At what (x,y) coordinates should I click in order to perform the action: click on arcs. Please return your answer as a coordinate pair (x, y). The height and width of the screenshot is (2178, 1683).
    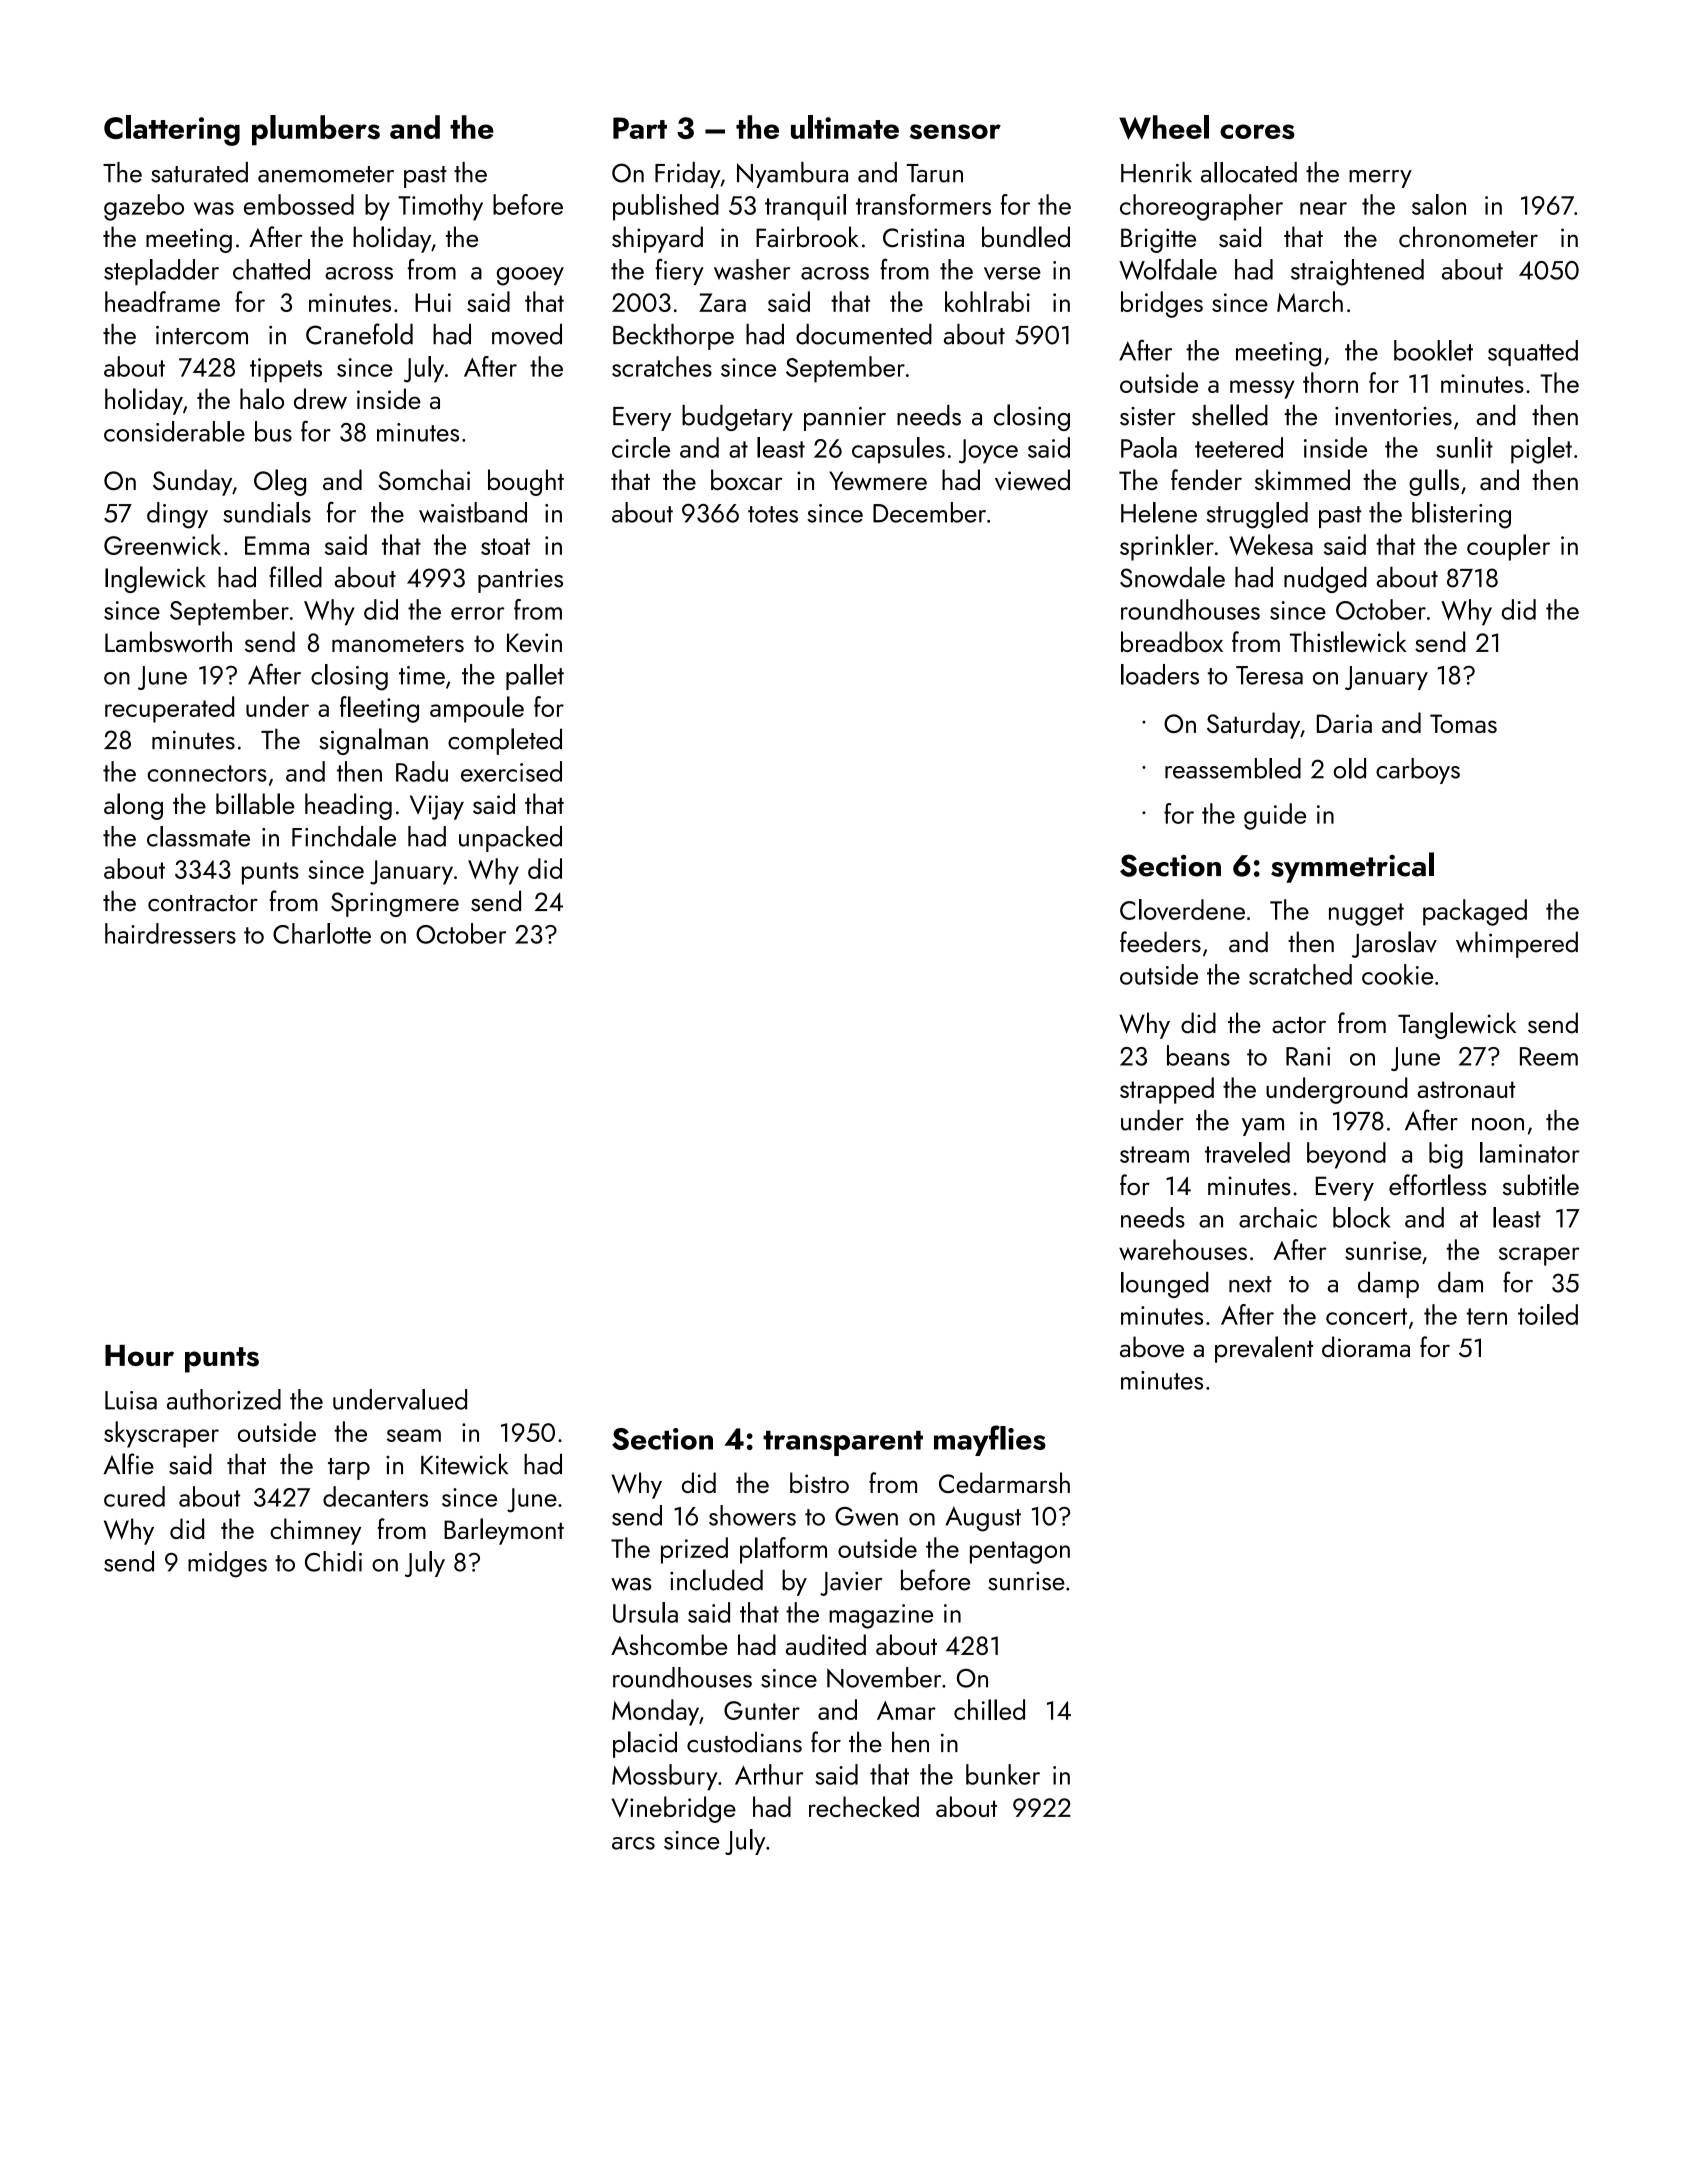
    Looking at the image, I should click on (633, 1843).
